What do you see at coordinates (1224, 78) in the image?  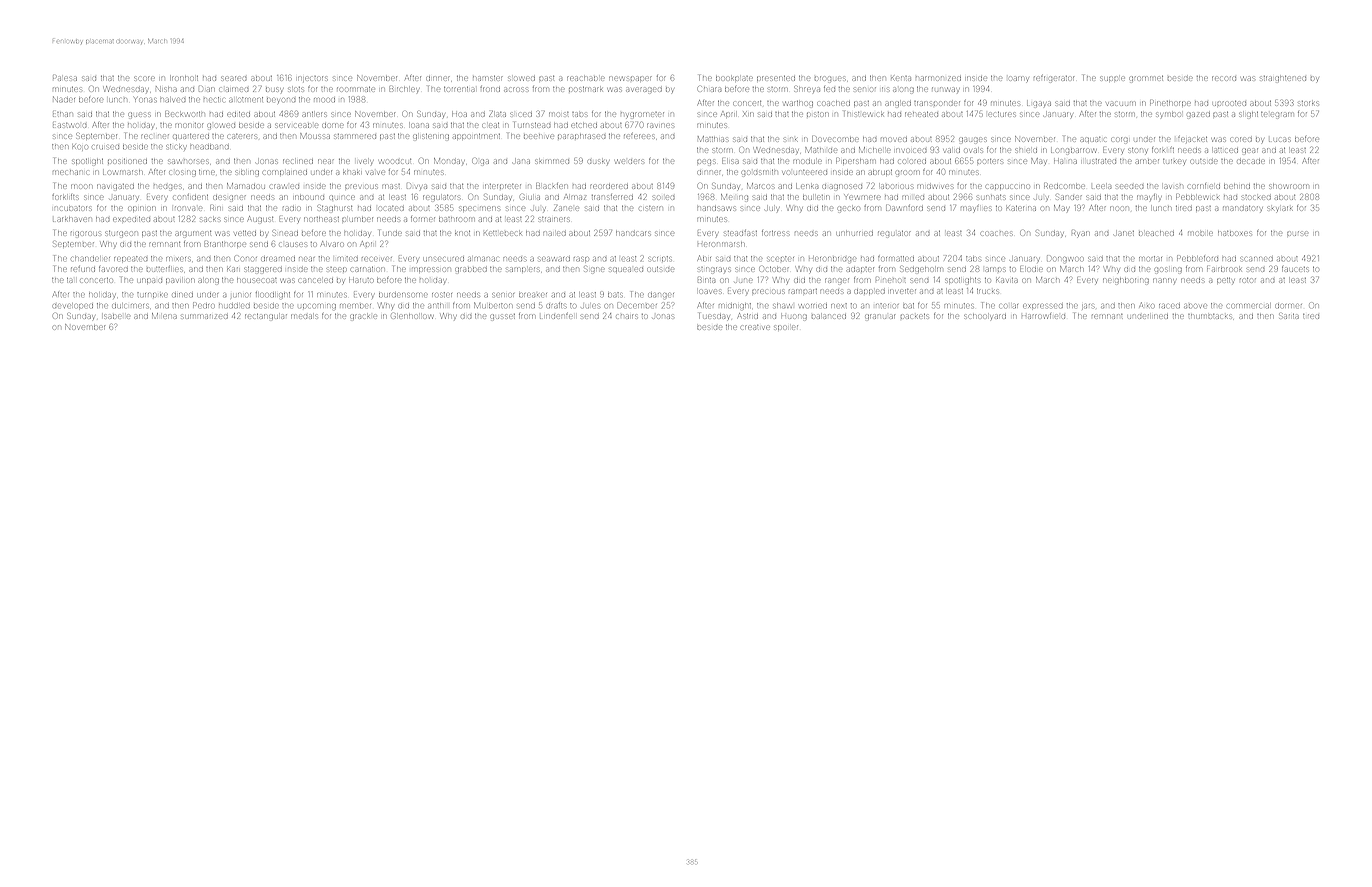 I see `record` at bounding box center [1224, 78].
